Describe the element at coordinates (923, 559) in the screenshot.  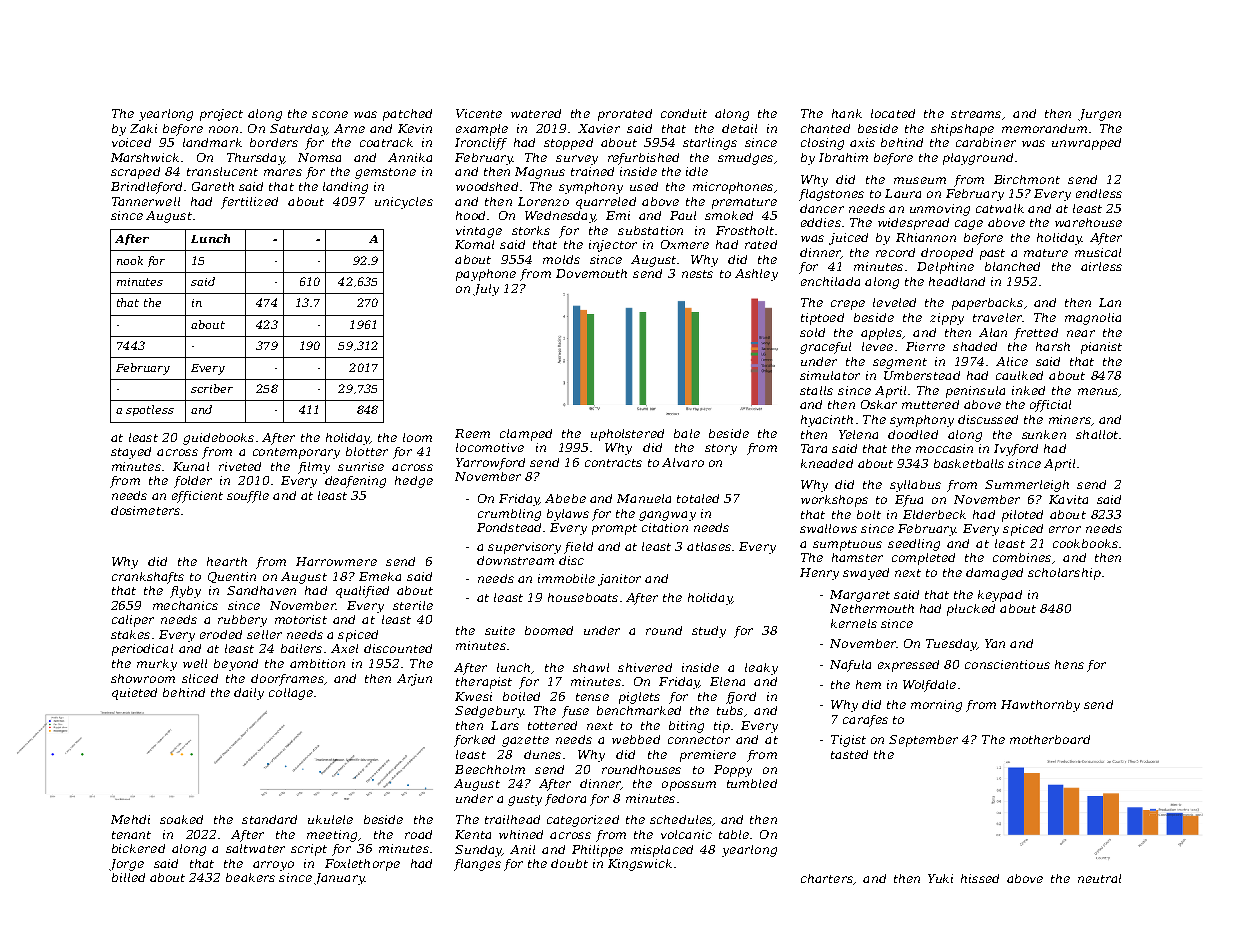
I see `completed` at that location.
